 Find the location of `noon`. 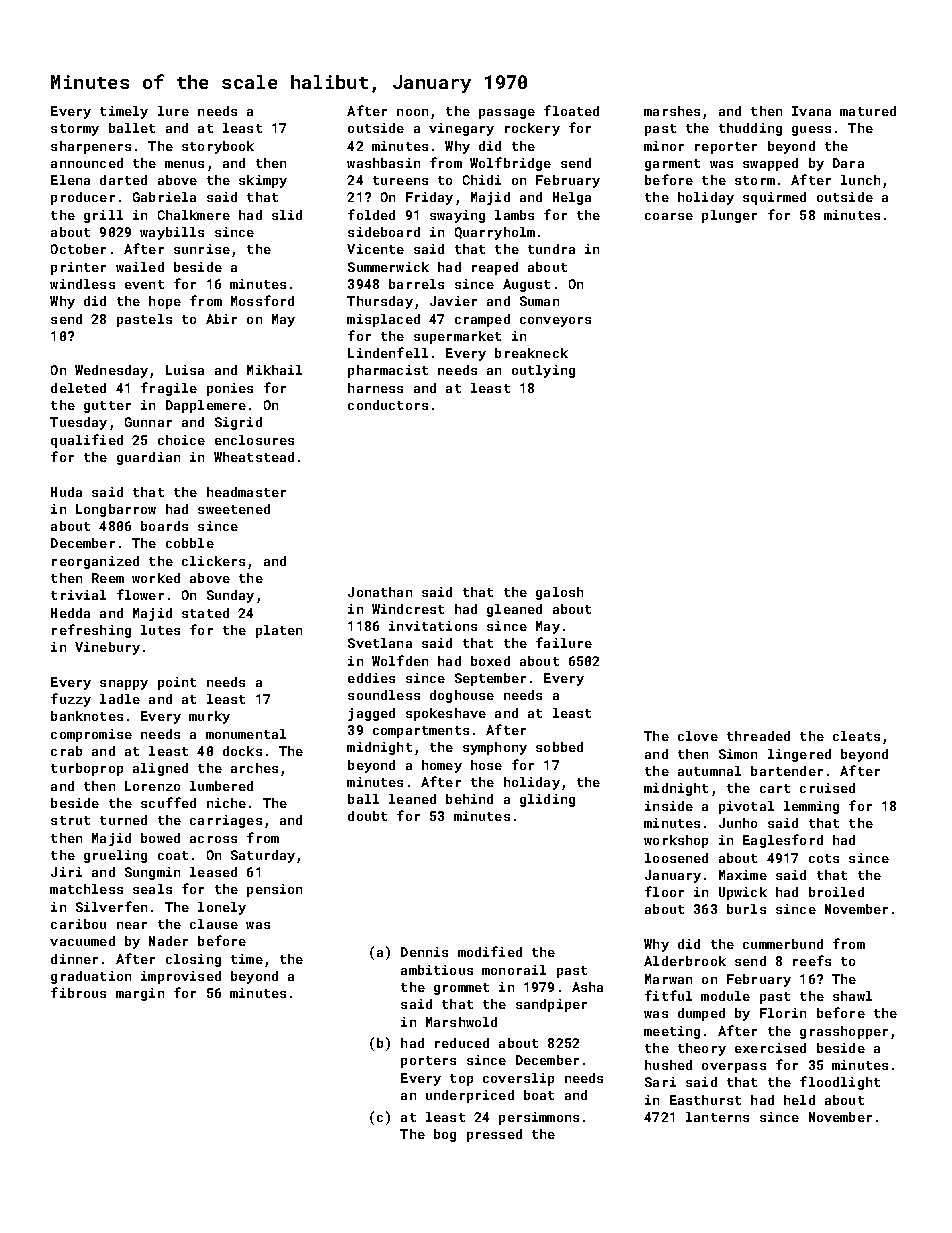

noon is located at coordinates (412, 112).
